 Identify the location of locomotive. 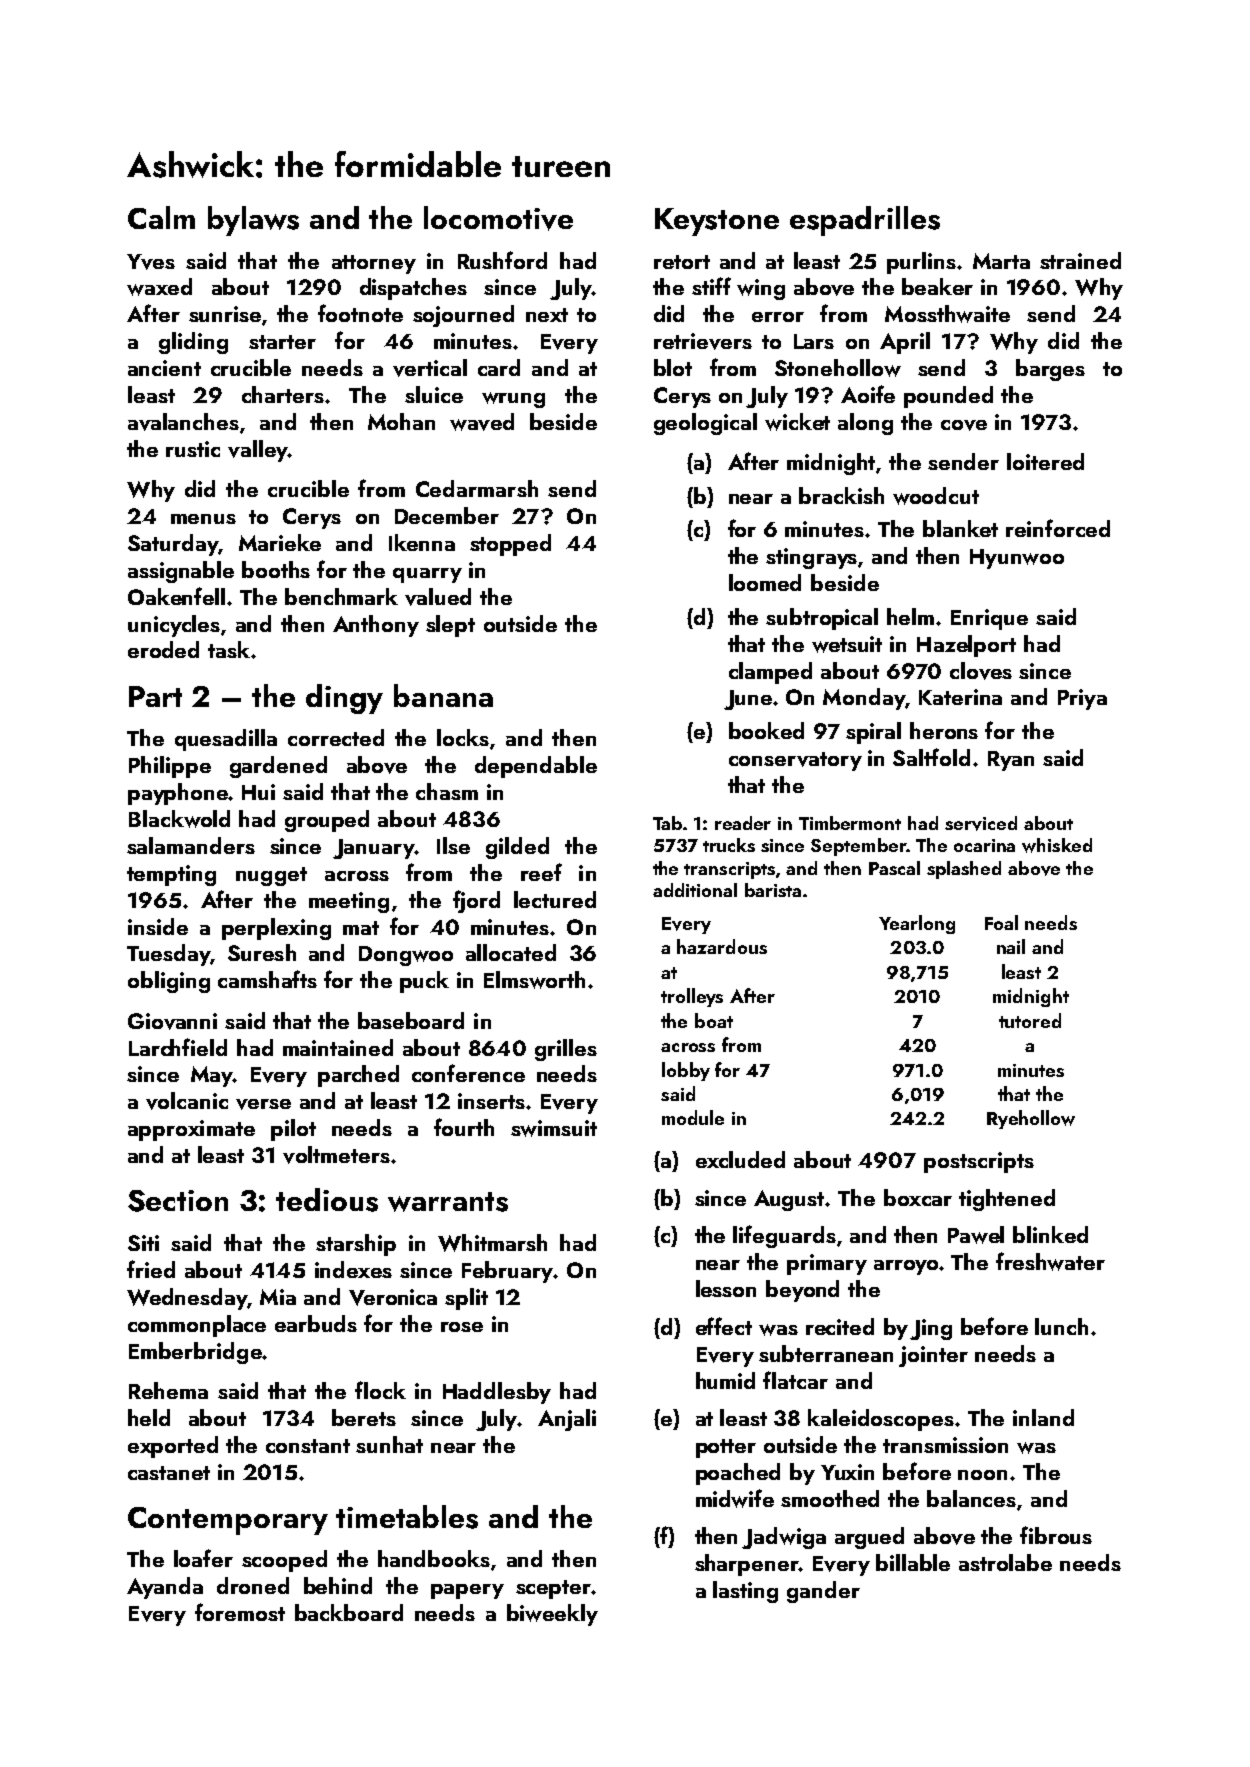
(498, 218).
